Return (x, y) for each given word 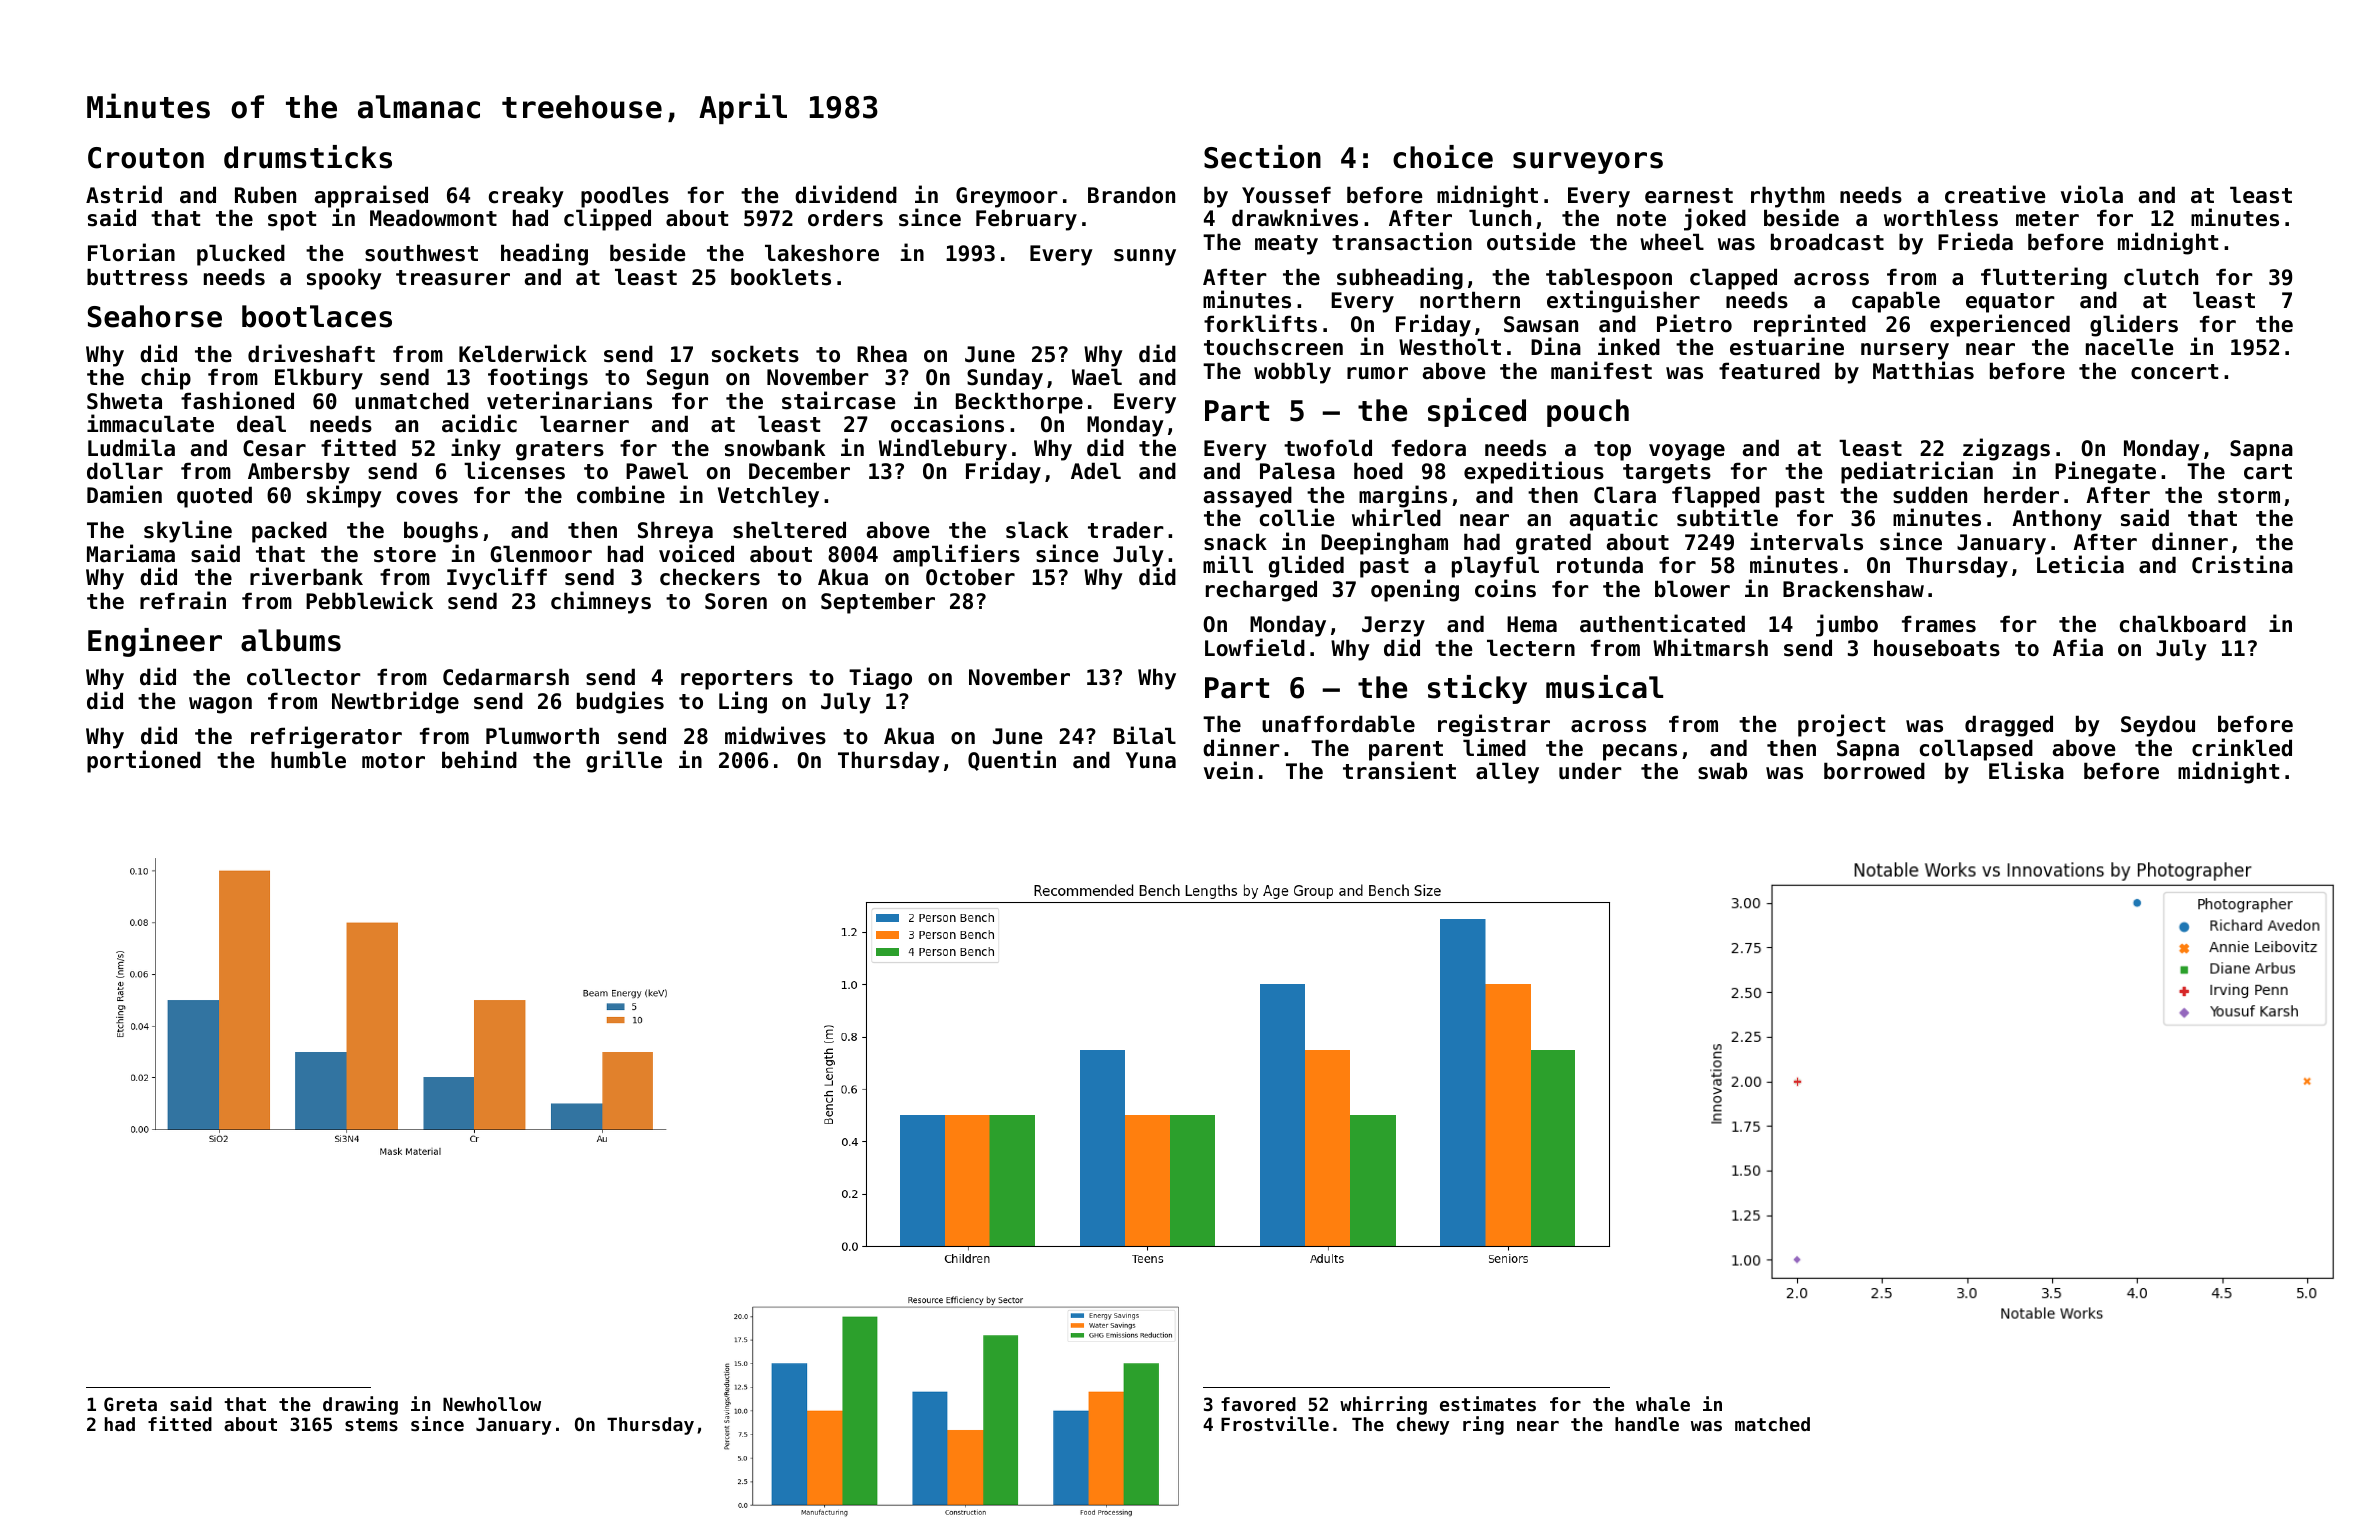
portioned (144, 761)
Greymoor (1007, 197)
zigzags (2006, 449)
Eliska (2026, 771)
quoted (214, 497)
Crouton (146, 158)
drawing (360, 1405)
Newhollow (492, 1404)
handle (1647, 1424)
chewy (1423, 1426)
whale (1663, 1404)
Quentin (1012, 760)
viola (2092, 194)
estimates (1488, 1403)
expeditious (1534, 472)
